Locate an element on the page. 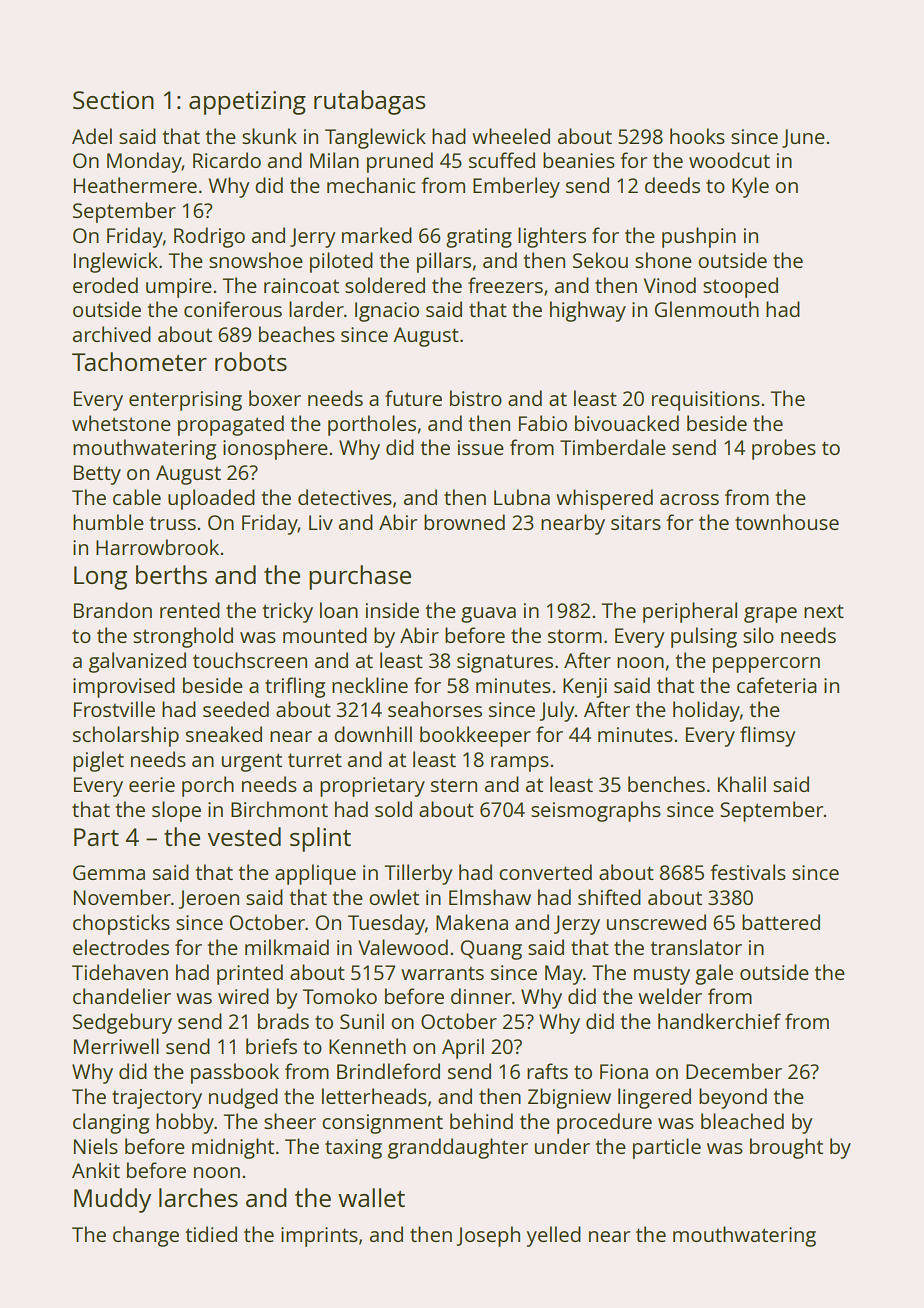 This document has height=1308, width=924. hooks is located at coordinates (697, 136).
